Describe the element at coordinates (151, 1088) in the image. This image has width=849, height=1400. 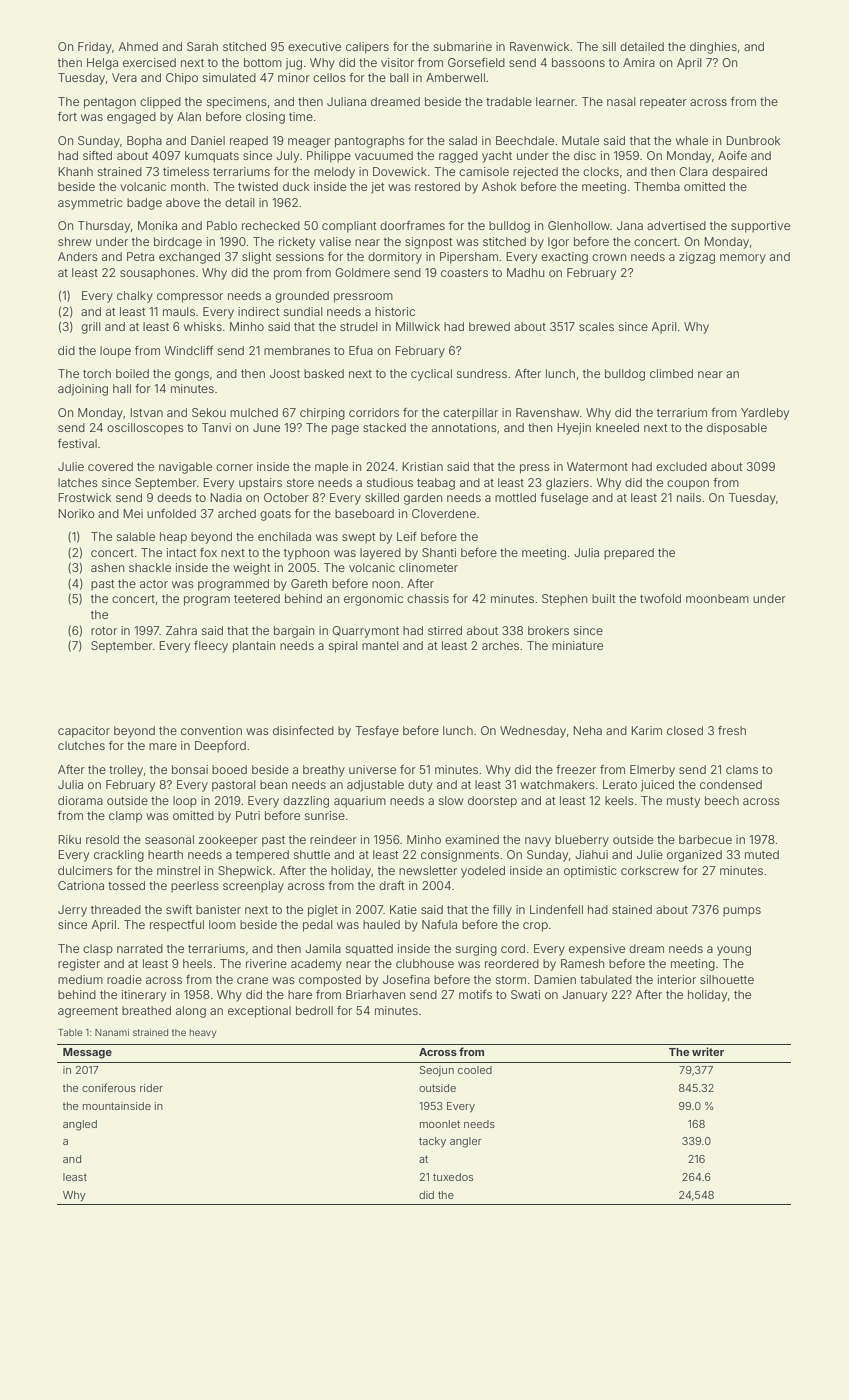
I see `rider` at that location.
